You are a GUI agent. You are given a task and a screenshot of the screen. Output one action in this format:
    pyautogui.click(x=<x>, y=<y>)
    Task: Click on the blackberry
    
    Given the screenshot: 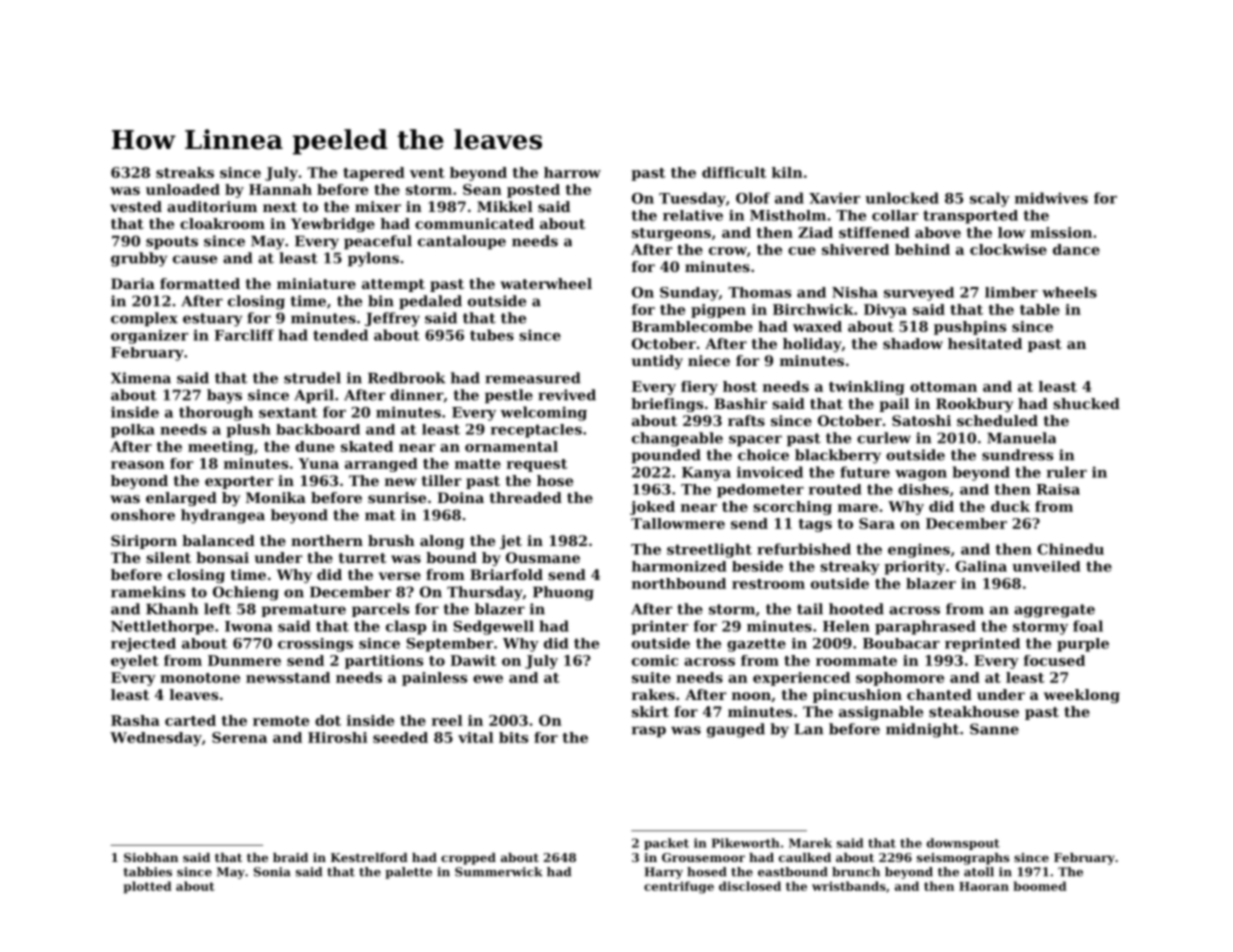 What is the action you would take?
    pyautogui.click(x=838, y=456)
